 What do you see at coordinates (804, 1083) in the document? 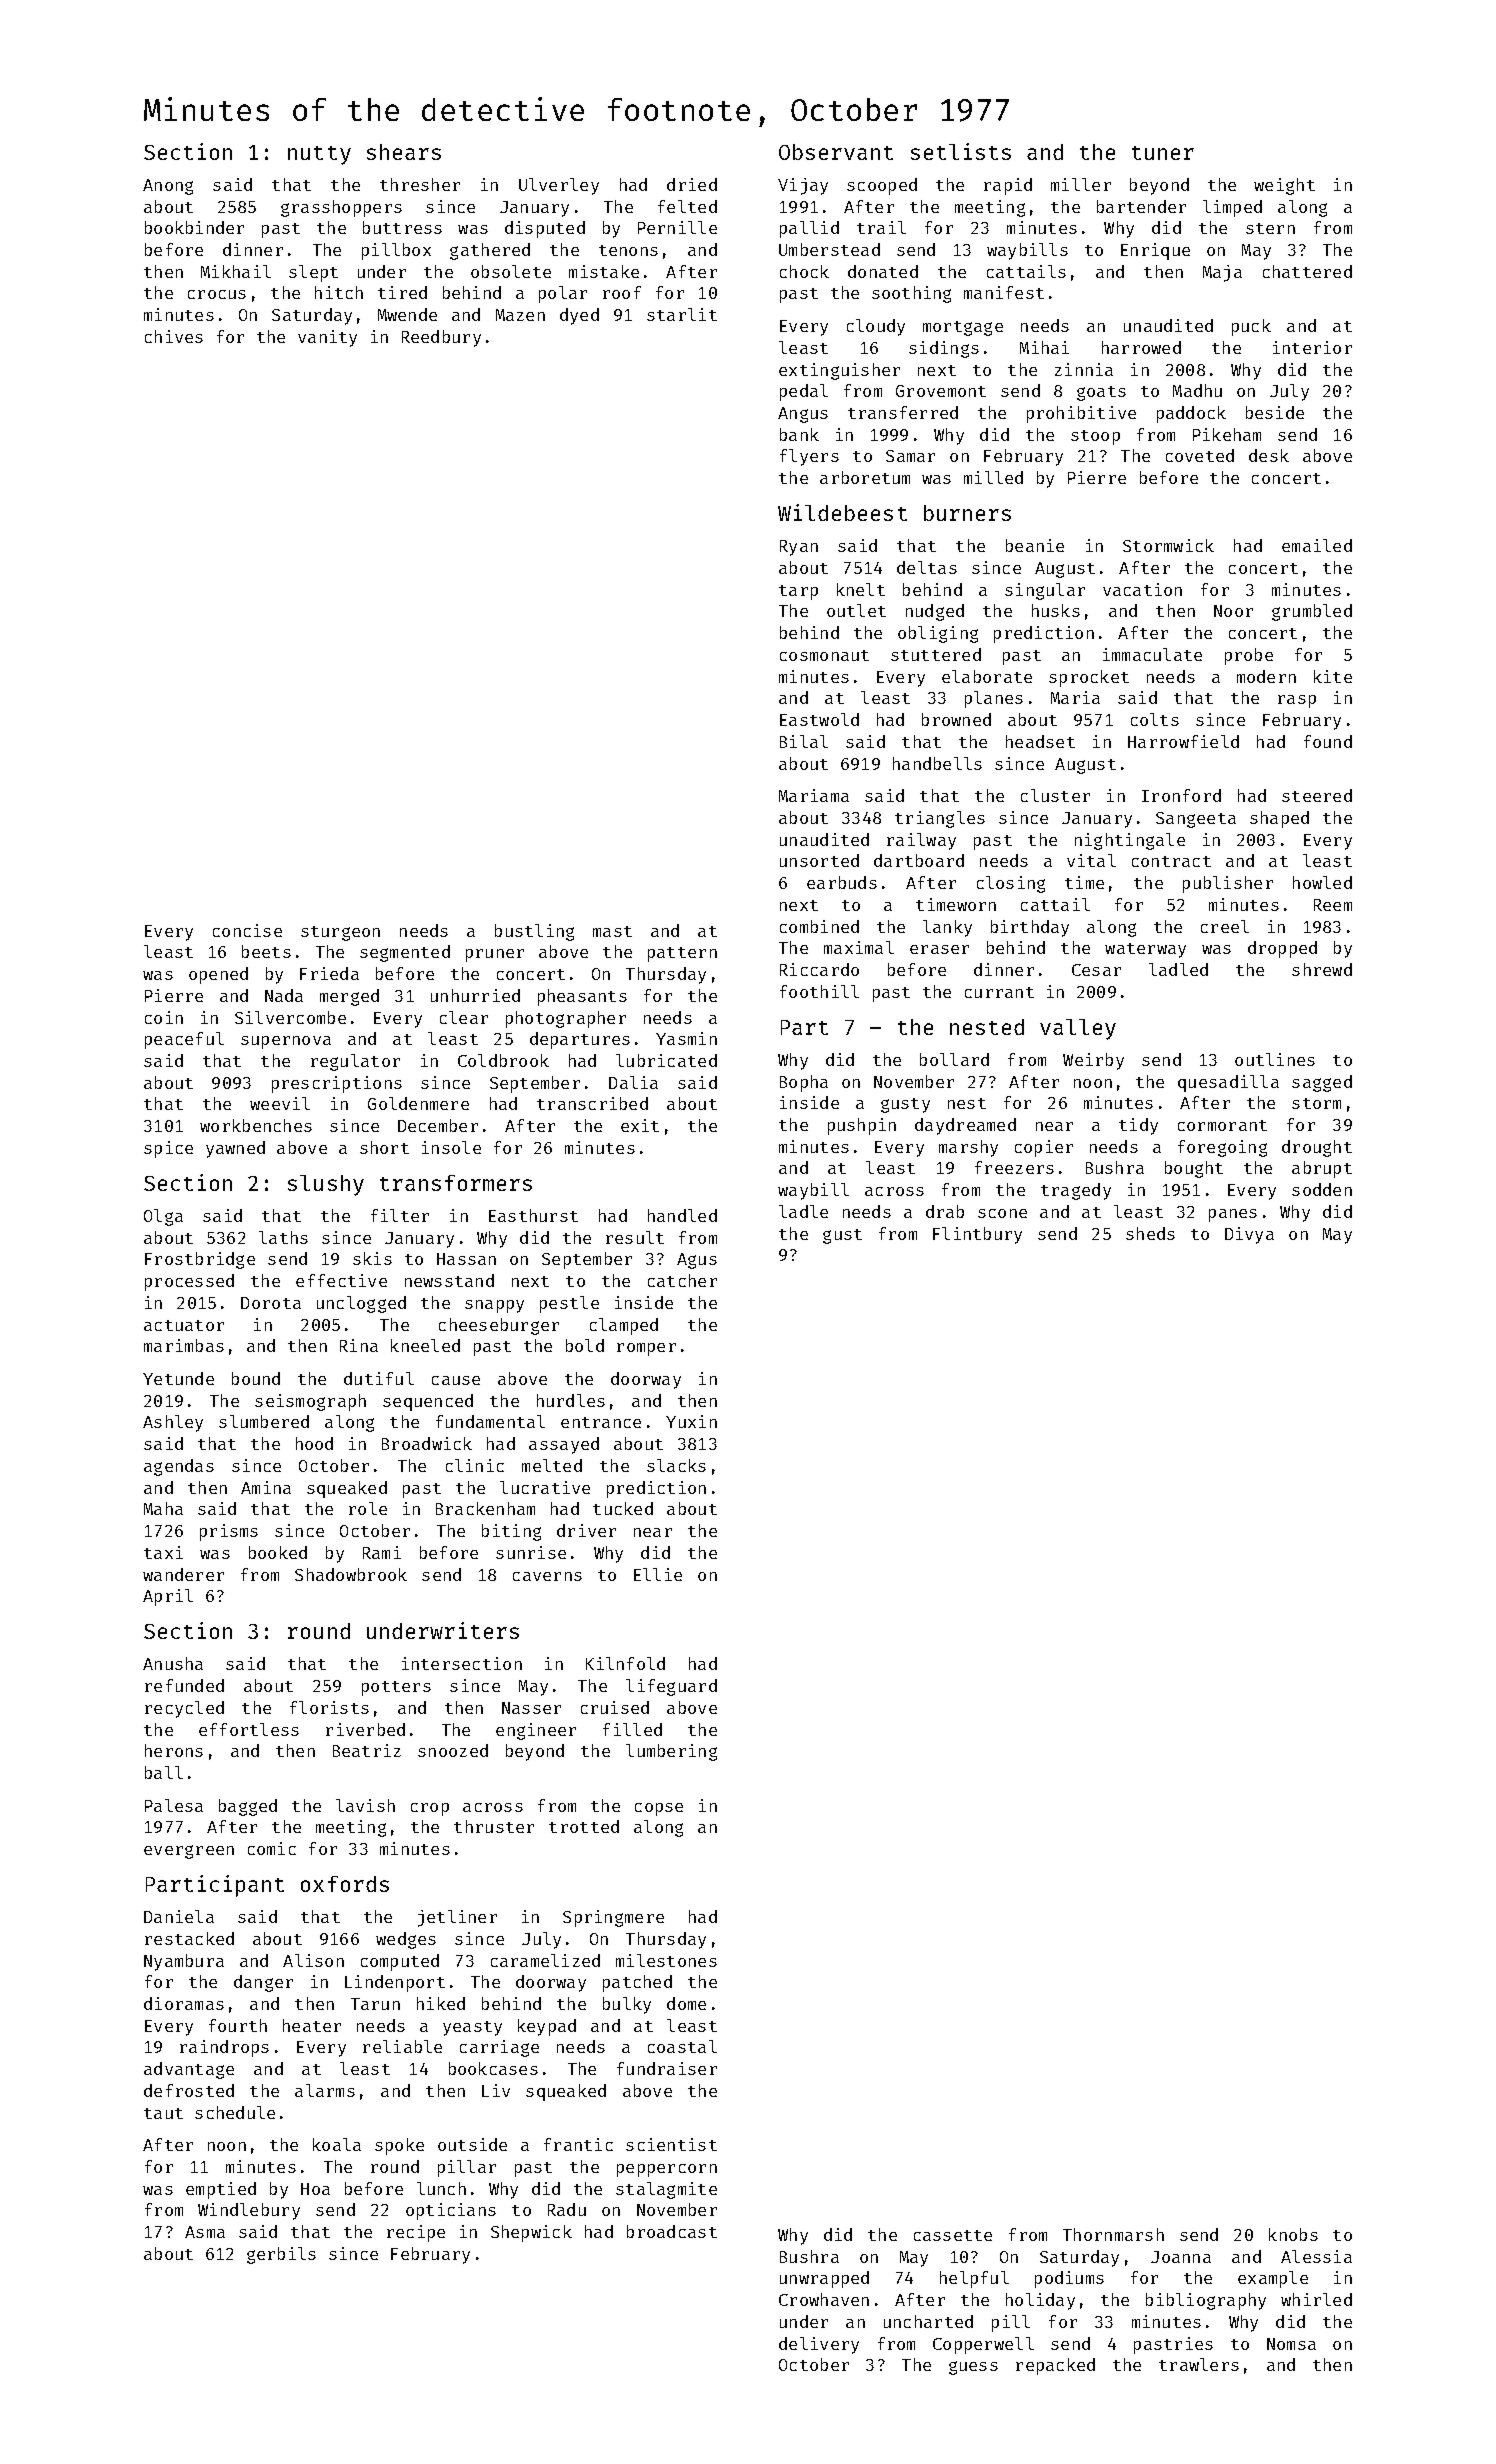
I see `Bopha` at bounding box center [804, 1083].
